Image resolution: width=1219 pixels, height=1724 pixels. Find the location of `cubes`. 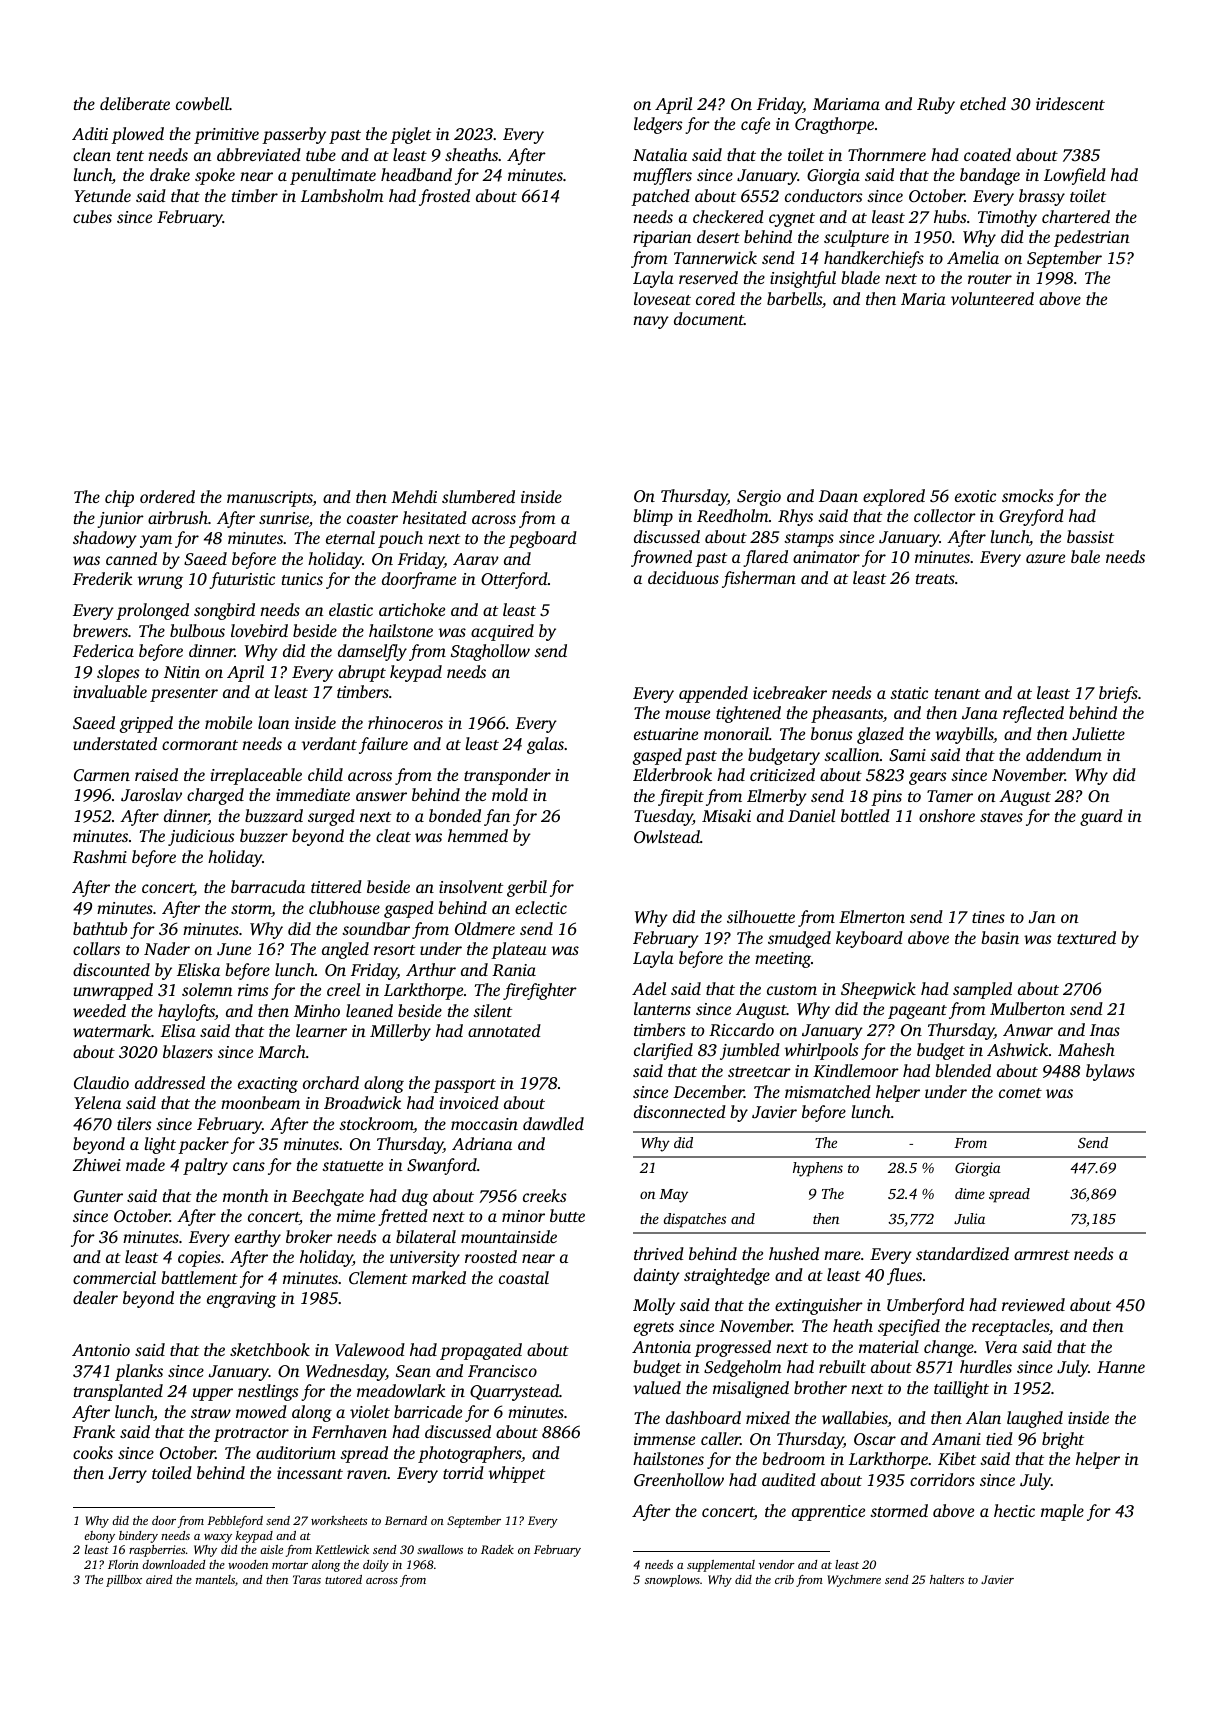

cubes is located at coordinates (92, 216).
